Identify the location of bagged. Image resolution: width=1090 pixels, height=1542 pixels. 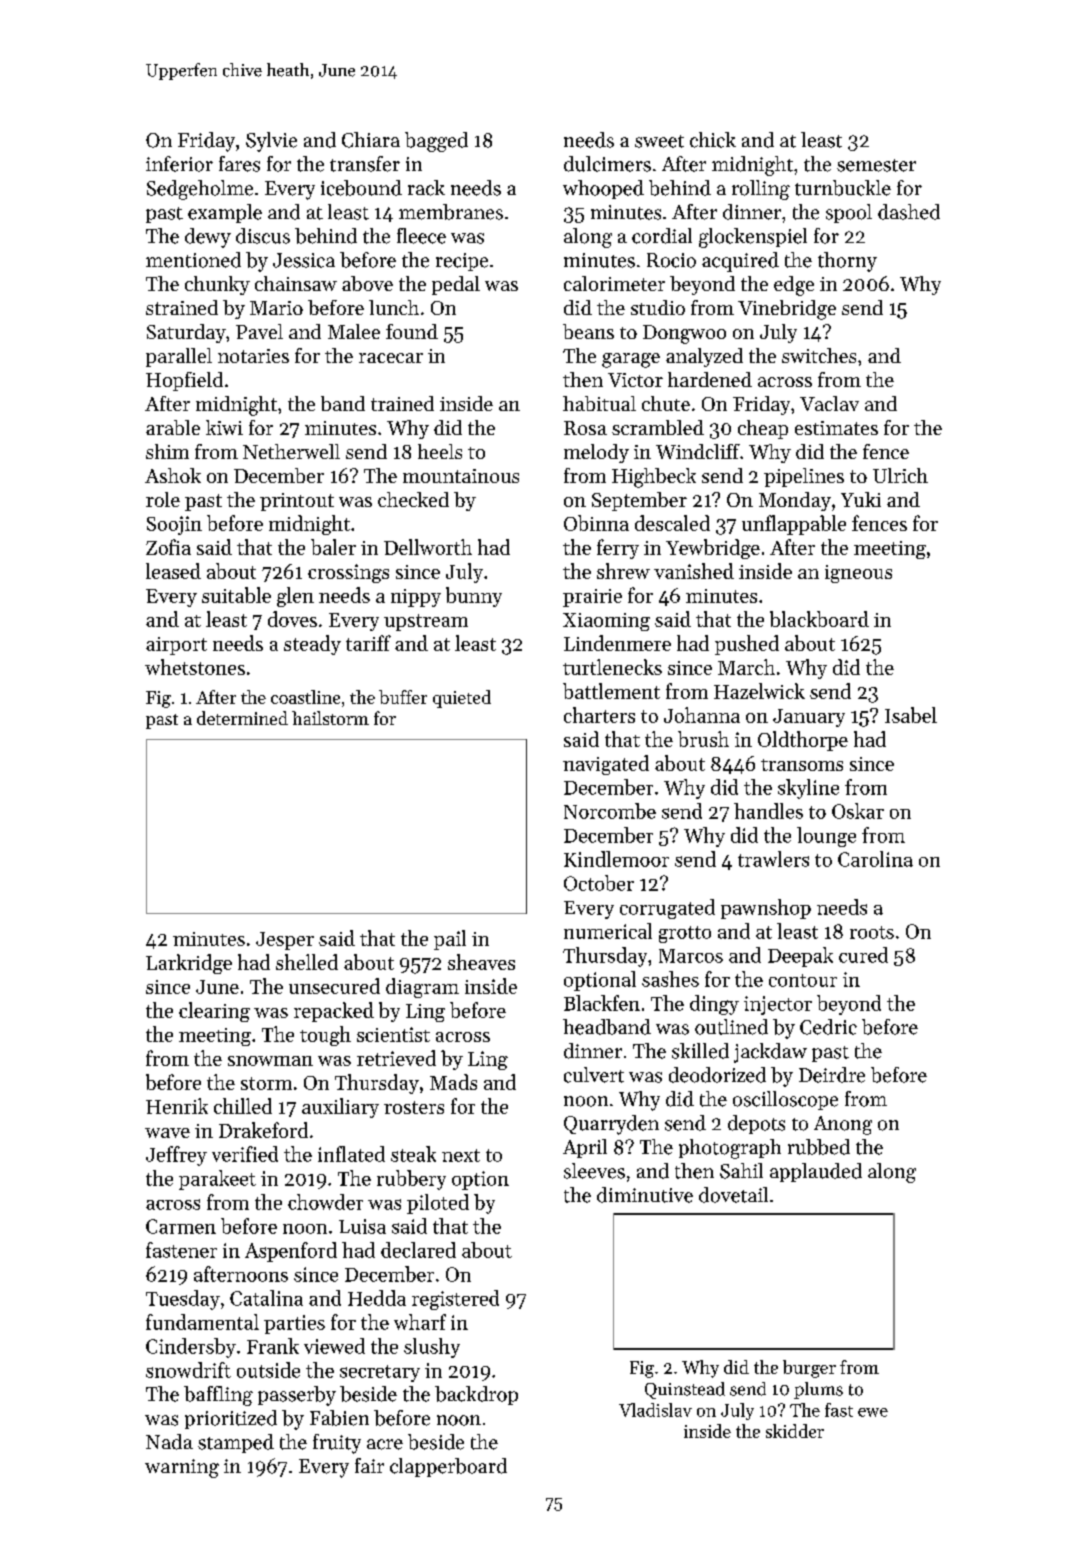
(436, 142).
